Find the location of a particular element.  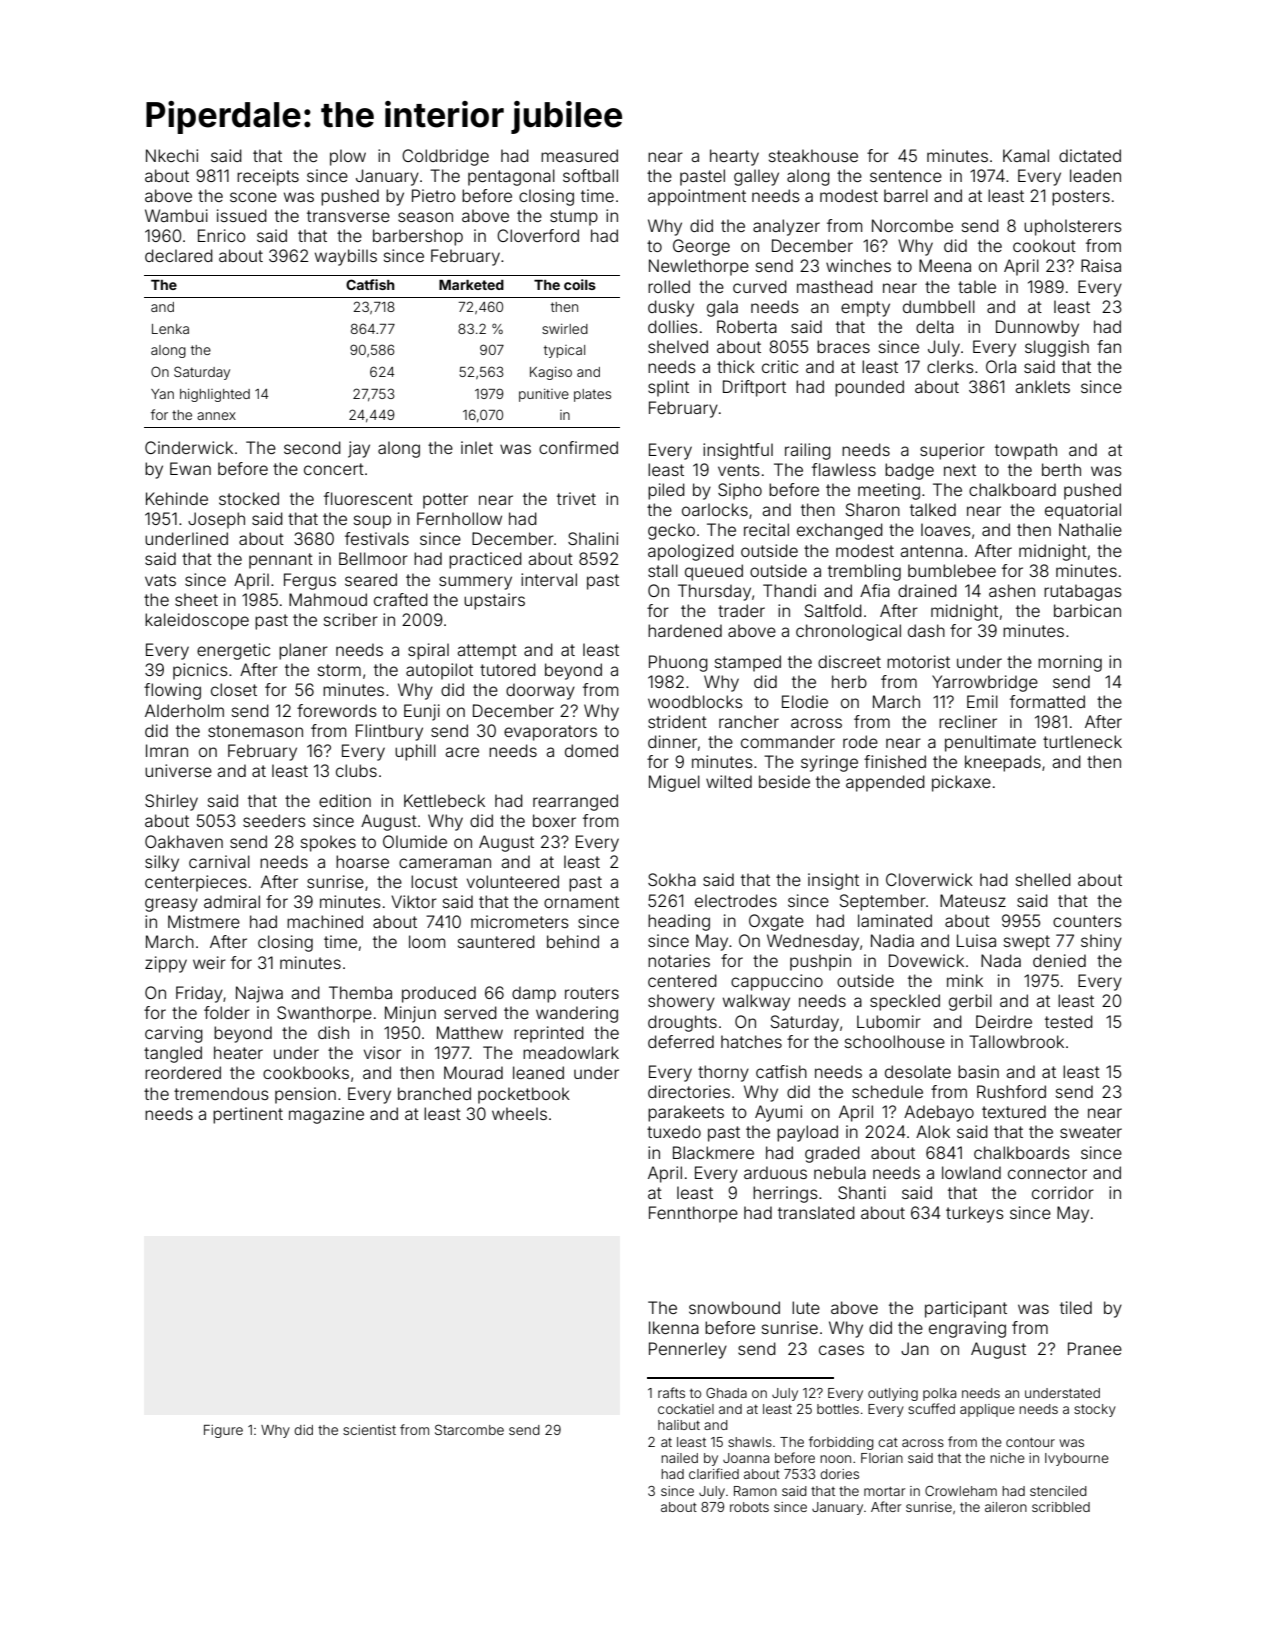

Enrico is located at coordinates (222, 235).
